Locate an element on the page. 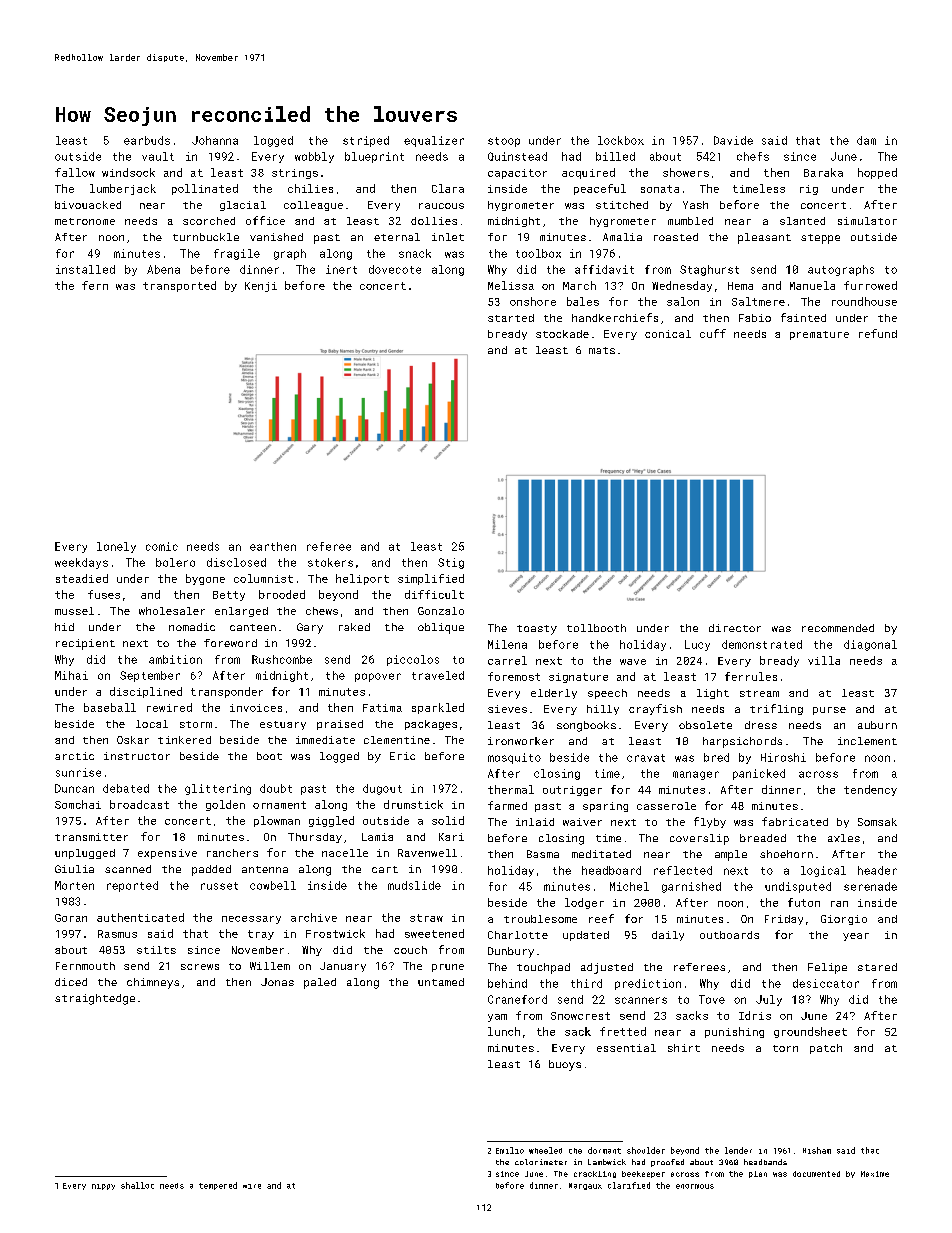 The width and height of the page is (952, 1233). director is located at coordinates (735, 628).
